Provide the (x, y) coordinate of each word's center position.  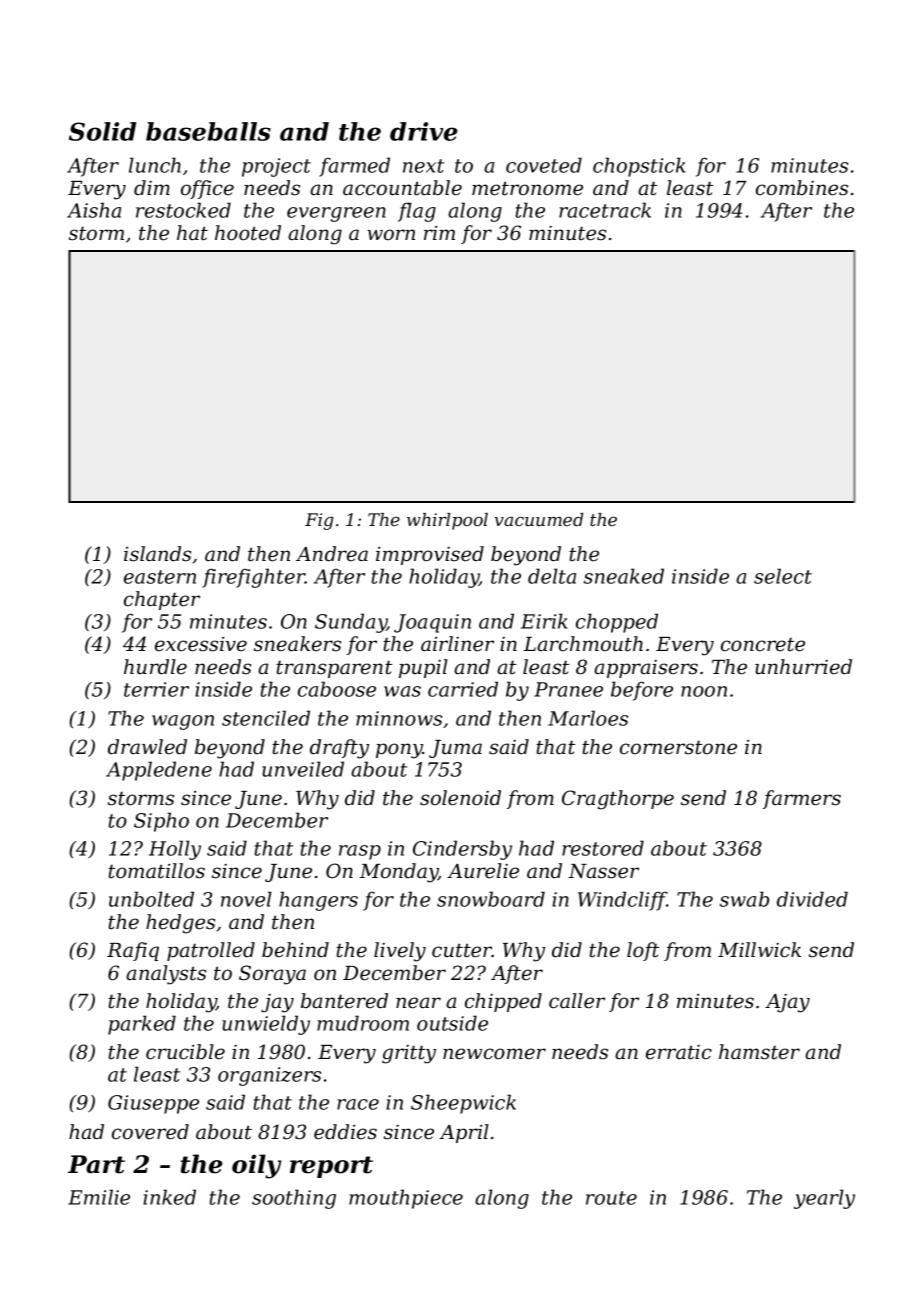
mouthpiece (406, 1199)
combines (802, 188)
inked (169, 1197)
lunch (155, 165)
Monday (399, 873)
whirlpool (447, 521)
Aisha (94, 210)
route (611, 1198)
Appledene (159, 771)
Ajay (787, 1003)
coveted (544, 165)
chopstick (639, 167)
